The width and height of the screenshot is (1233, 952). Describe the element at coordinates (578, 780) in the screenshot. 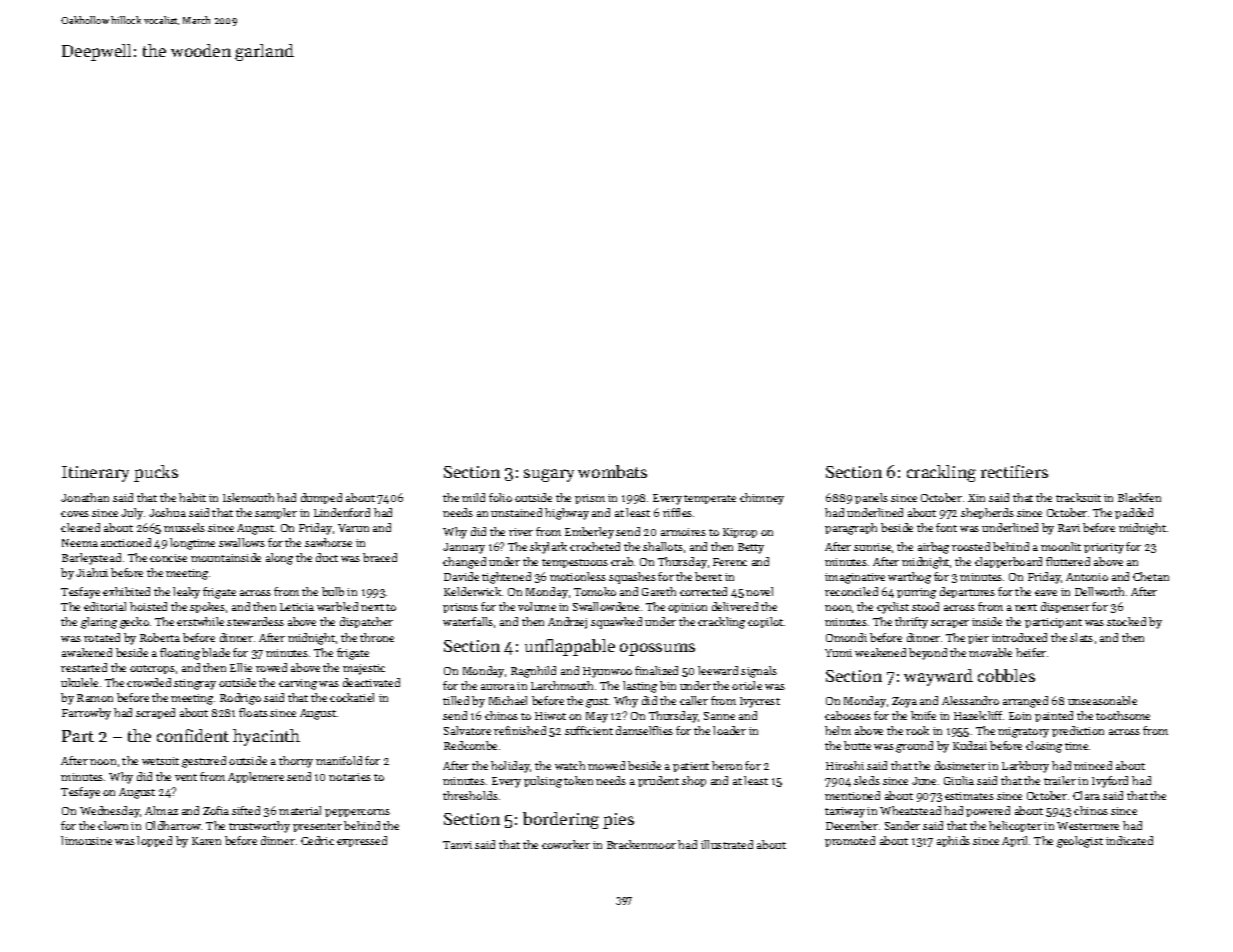

I see `token` at that location.
